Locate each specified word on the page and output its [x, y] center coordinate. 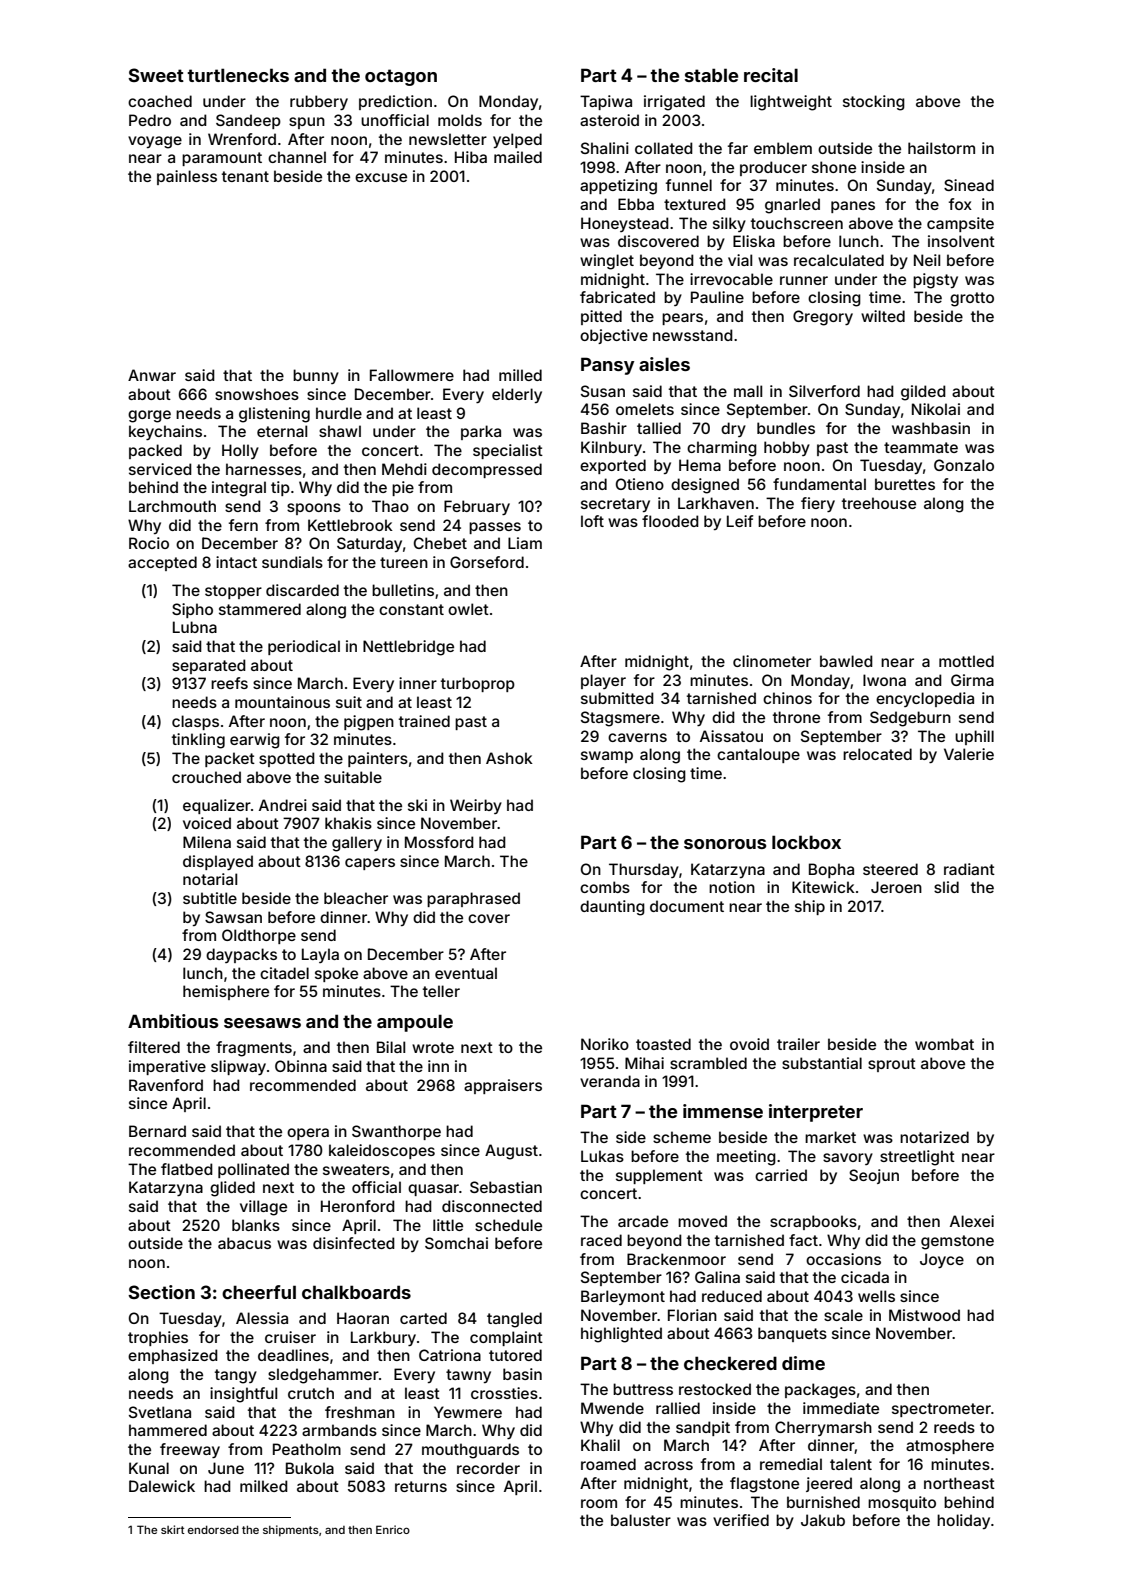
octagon [401, 77]
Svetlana [160, 1412]
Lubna [195, 627]
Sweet [156, 75]
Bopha [831, 870]
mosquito [902, 1503]
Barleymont [623, 1297]
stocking [874, 103]
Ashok [509, 758]
